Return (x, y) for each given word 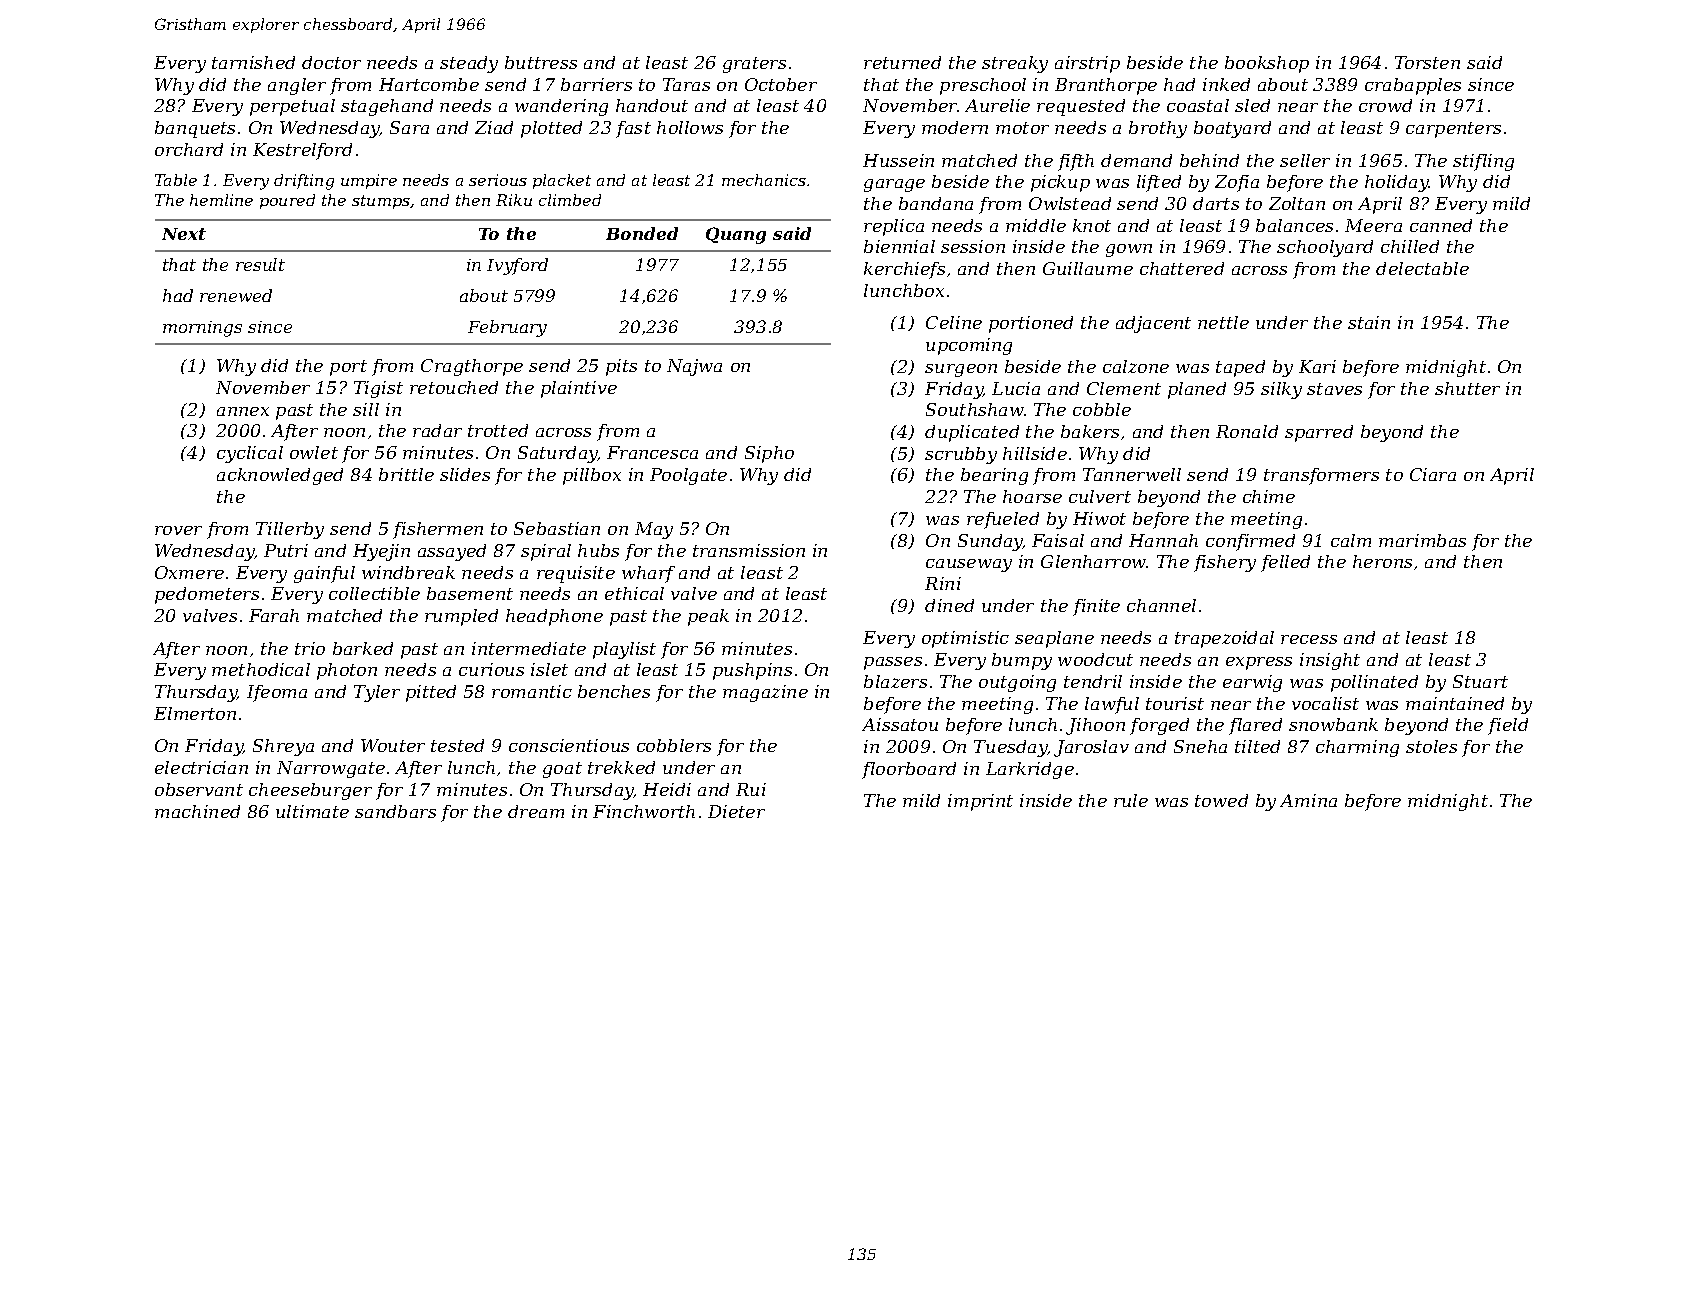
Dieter (736, 811)
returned (902, 62)
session (973, 246)
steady (469, 64)
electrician (201, 767)
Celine (954, 322)
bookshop (1267, 64)
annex (243, 411)
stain (1369, 322)
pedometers (207, 595)
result (260, 264)
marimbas (1422, 540)
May (654, 530)
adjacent (1153, 324)
